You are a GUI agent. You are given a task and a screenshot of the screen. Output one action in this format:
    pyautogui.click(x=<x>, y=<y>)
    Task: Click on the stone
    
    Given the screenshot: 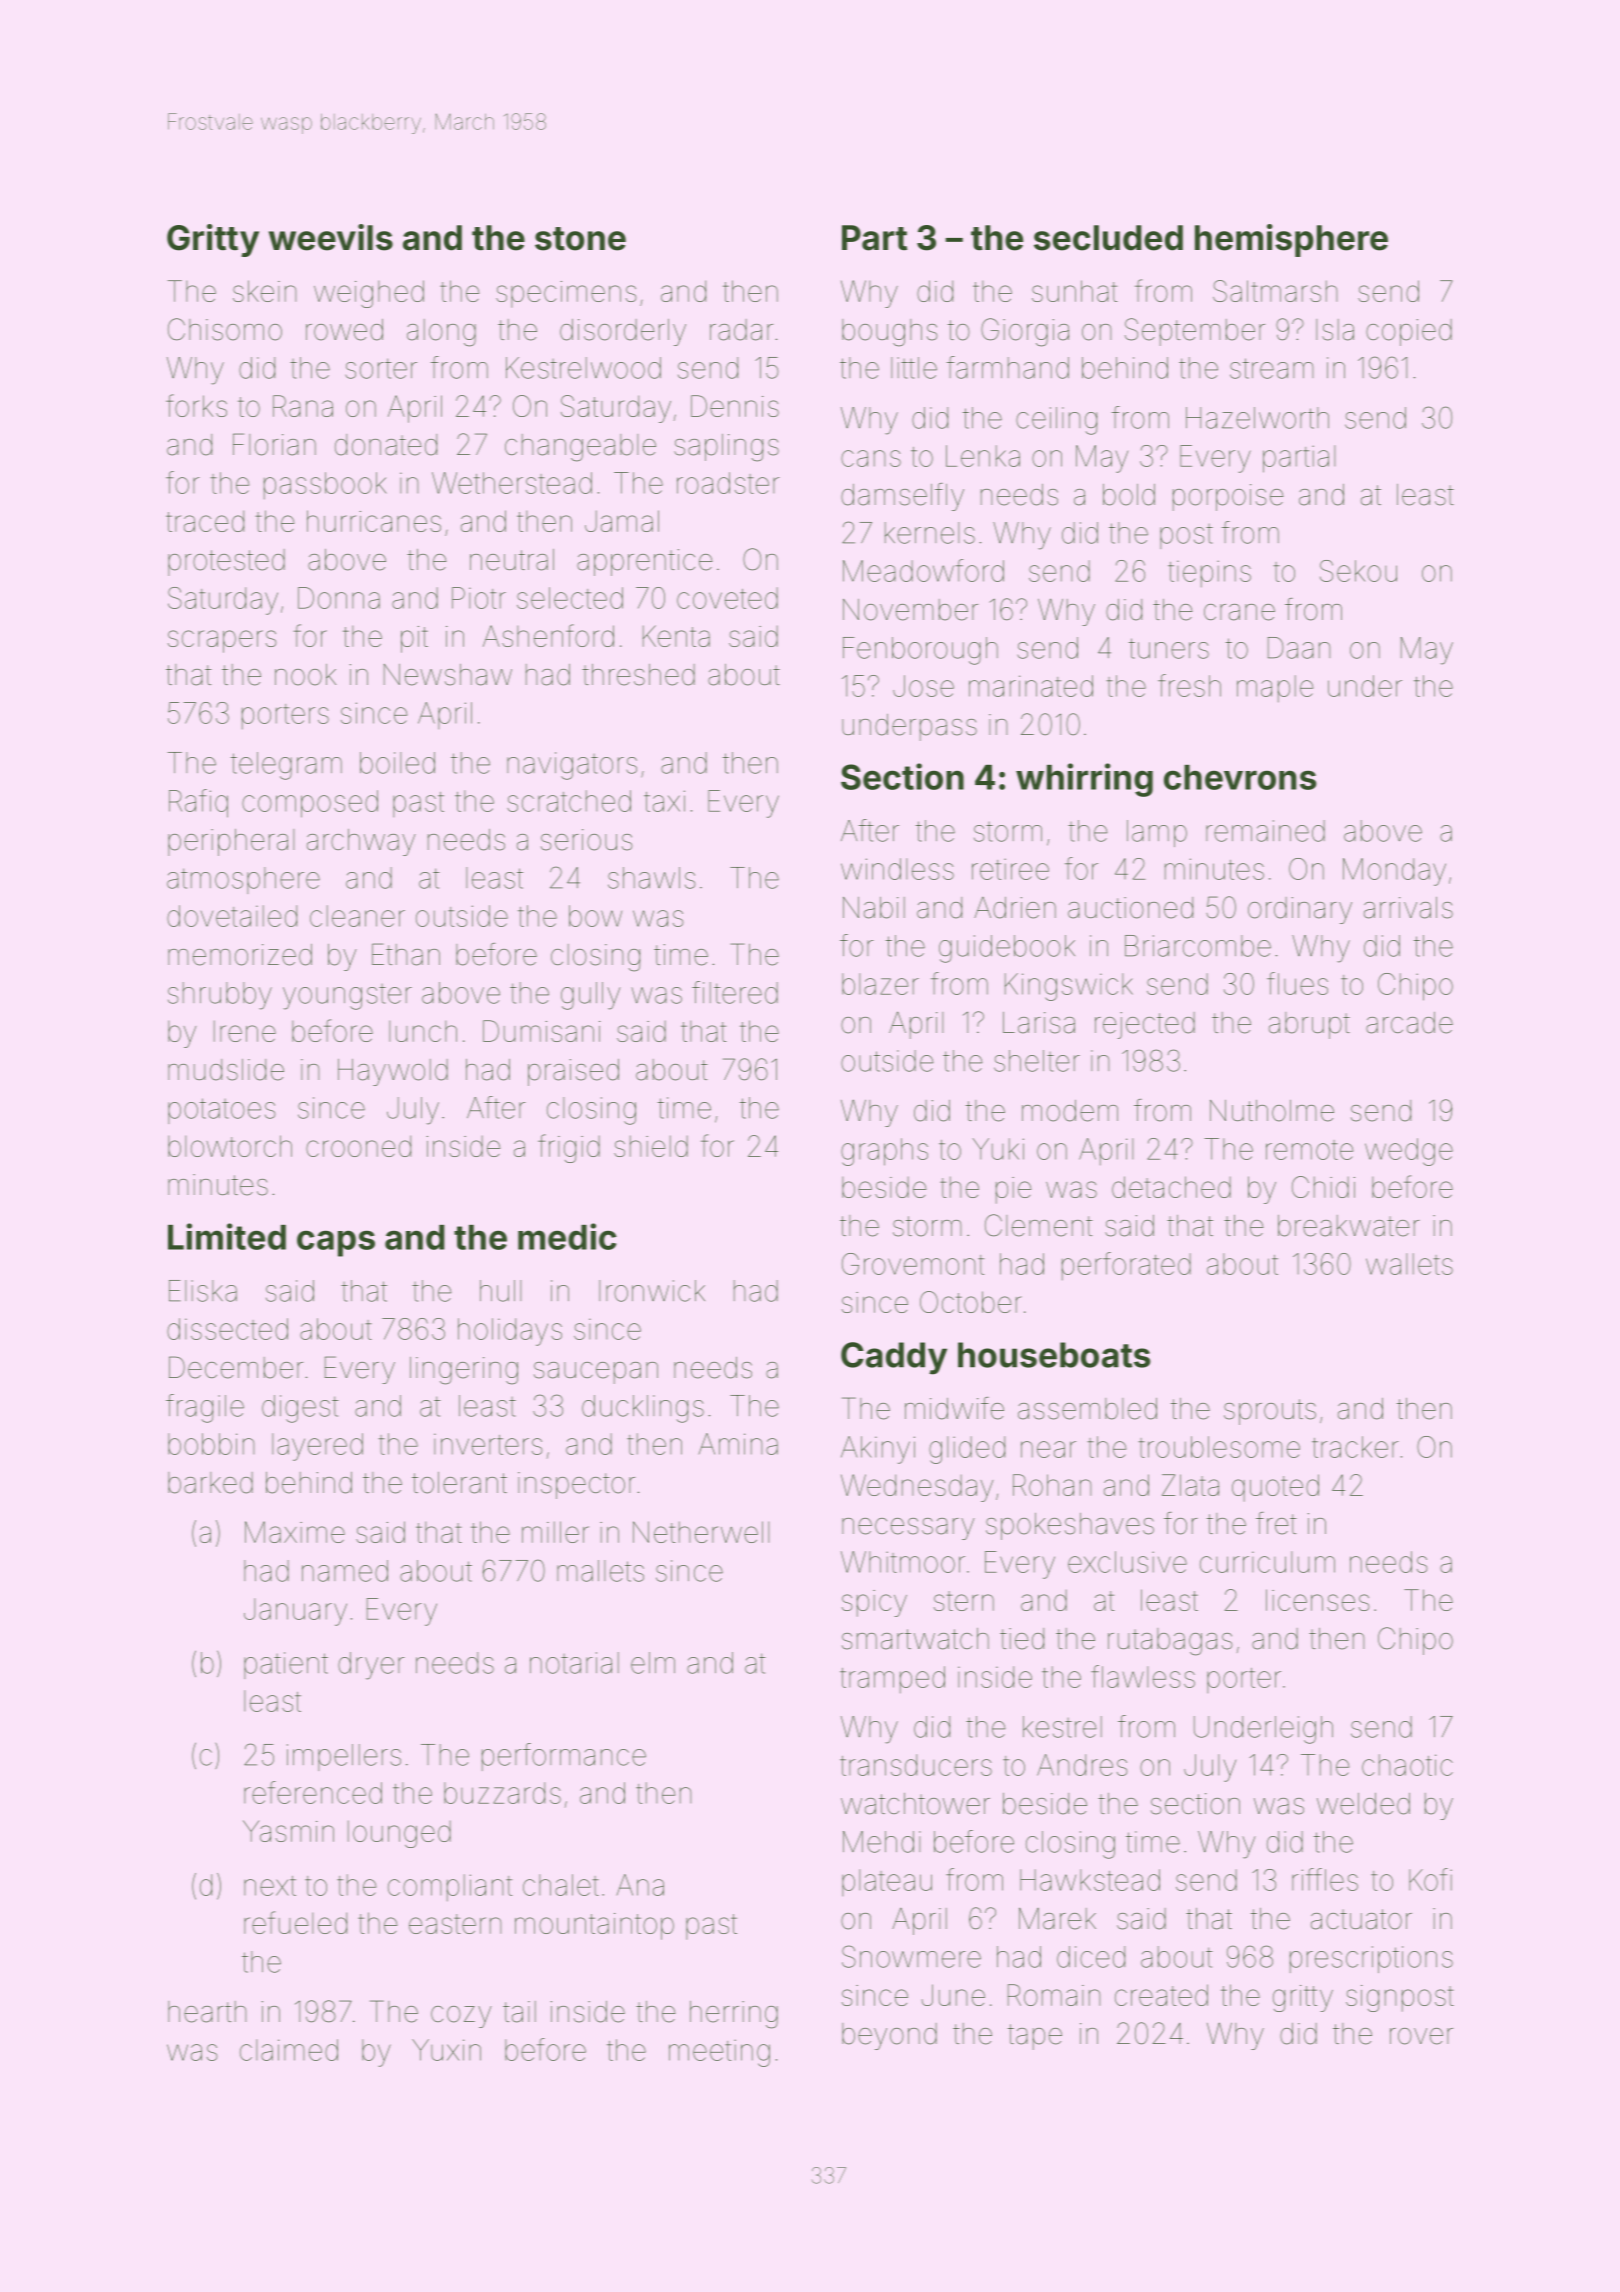 What is the action you would take?
    pyautogui.click(x=580, y=239)
